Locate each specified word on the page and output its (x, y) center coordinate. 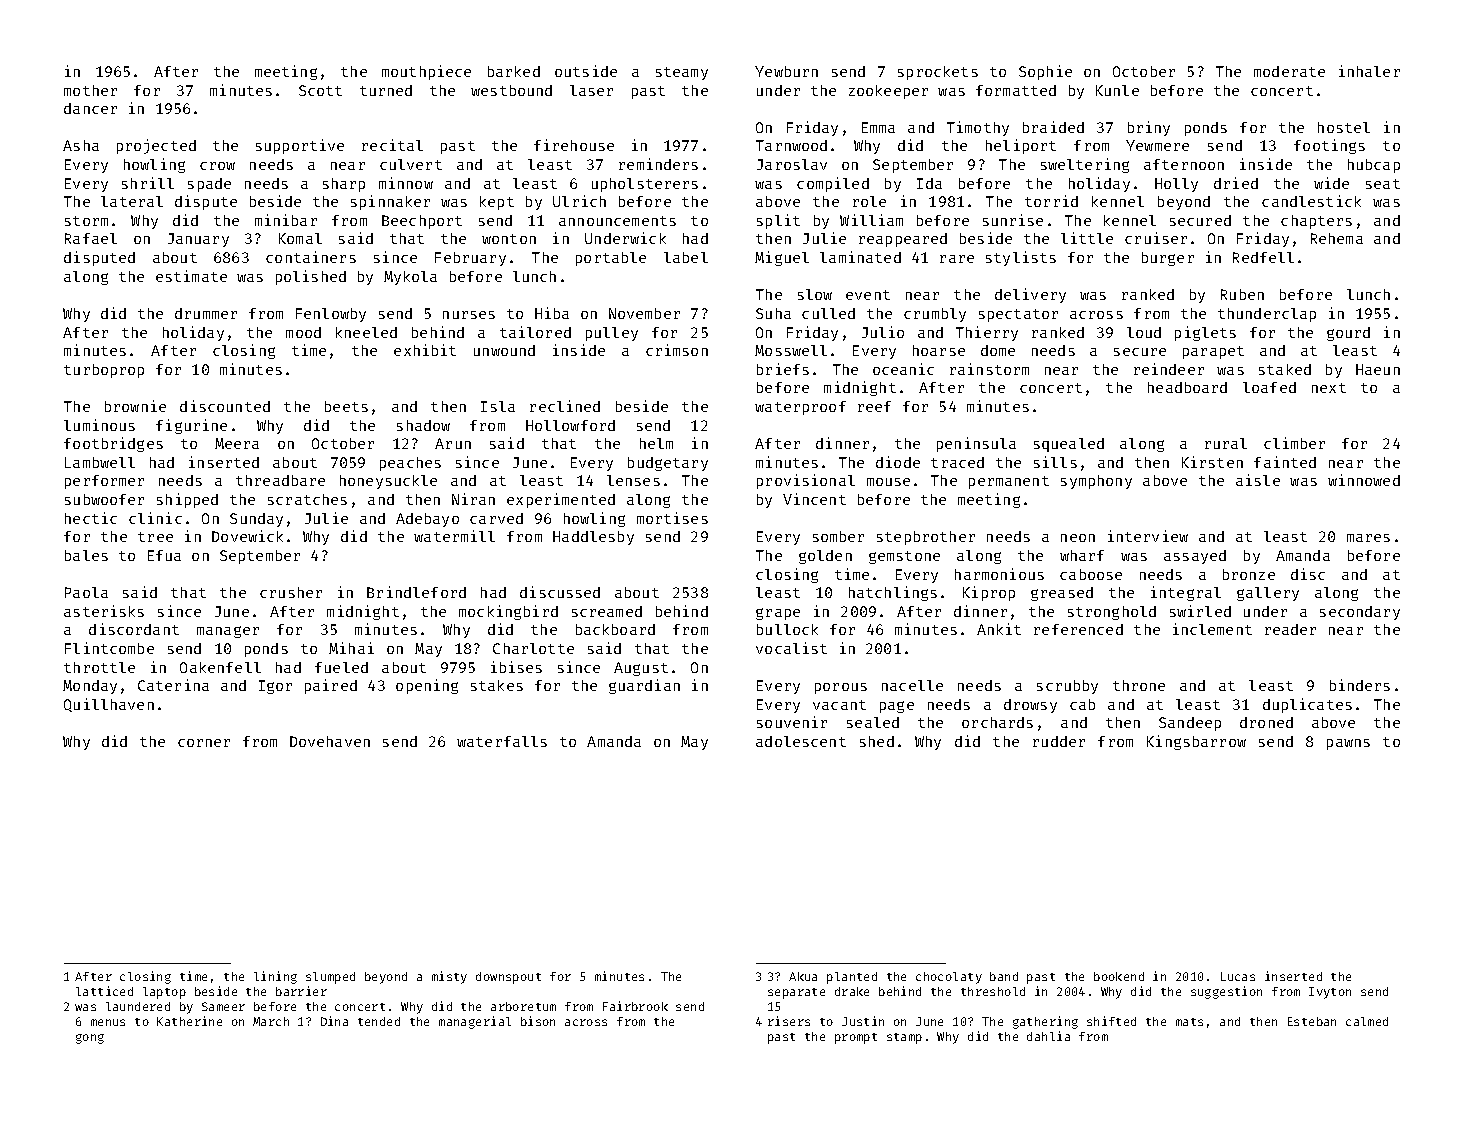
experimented (561, 500)
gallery (1268, 594)
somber (838, 536)
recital (392, 145)
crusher (291, 592)
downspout (508, 978)
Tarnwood (791, 145)
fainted (1285, 462)
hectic (91, 518)
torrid (1051, 201)
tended (379, 1021)
